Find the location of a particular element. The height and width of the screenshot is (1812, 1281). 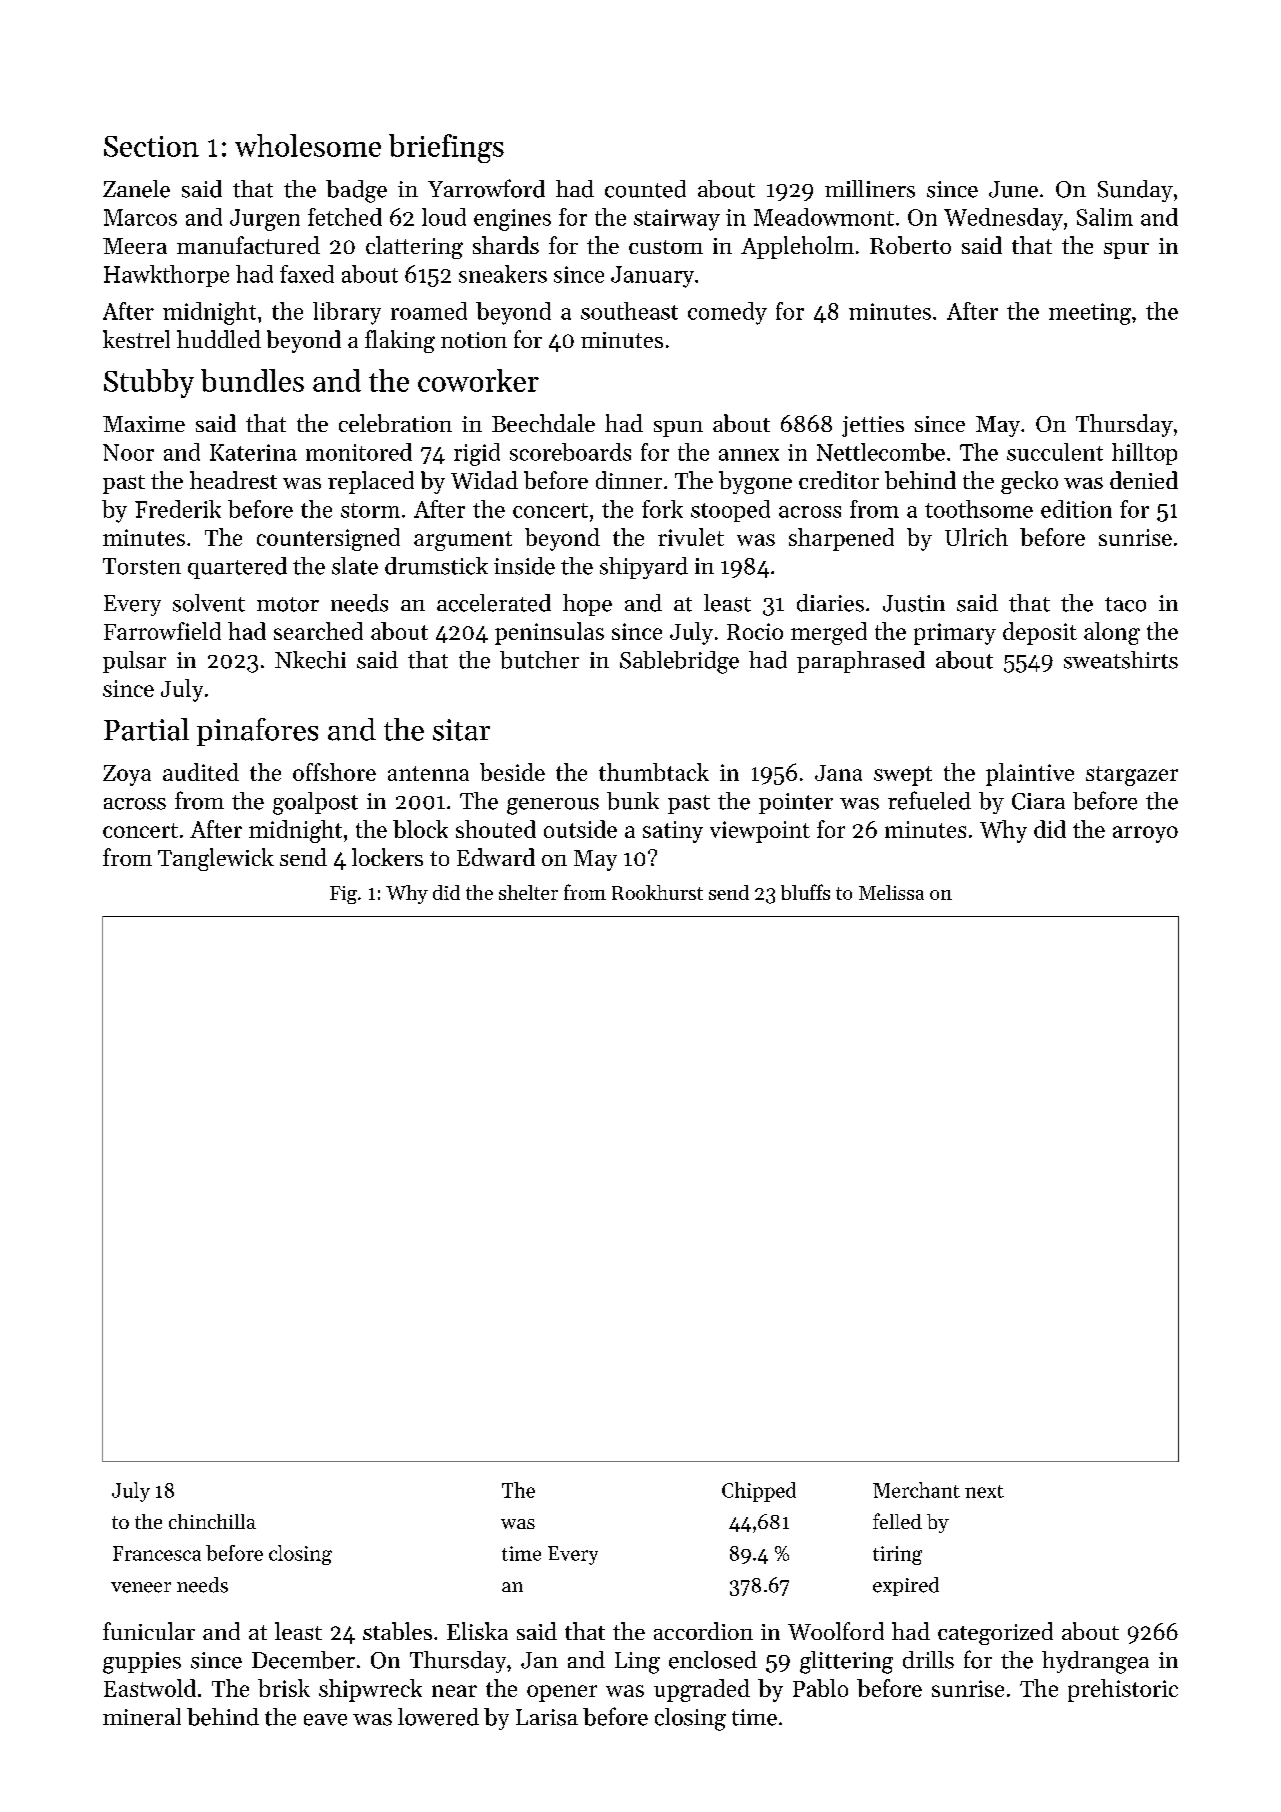

Rookhurst is located at coordinates (657, 892).
